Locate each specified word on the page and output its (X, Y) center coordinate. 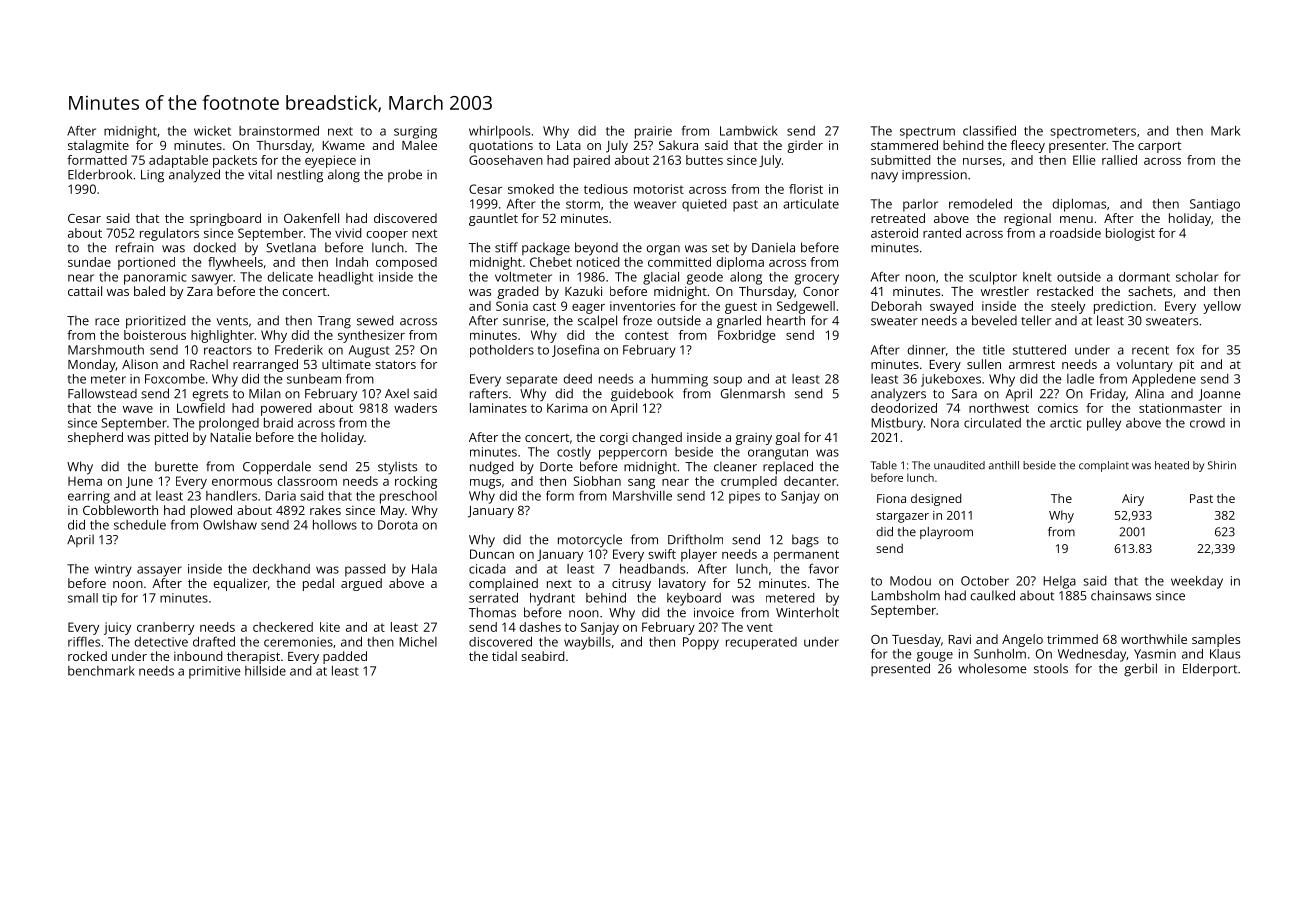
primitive (215, 672)
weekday (1197, 582)
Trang (334, 322)
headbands (652, 569)
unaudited (959, 465)
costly (574, 453)
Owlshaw (230, 525)
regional (1027, 219)
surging (415, 132)
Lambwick (749, 131)
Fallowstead (102, 393)
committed (679, 262)
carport (1159, 147)
